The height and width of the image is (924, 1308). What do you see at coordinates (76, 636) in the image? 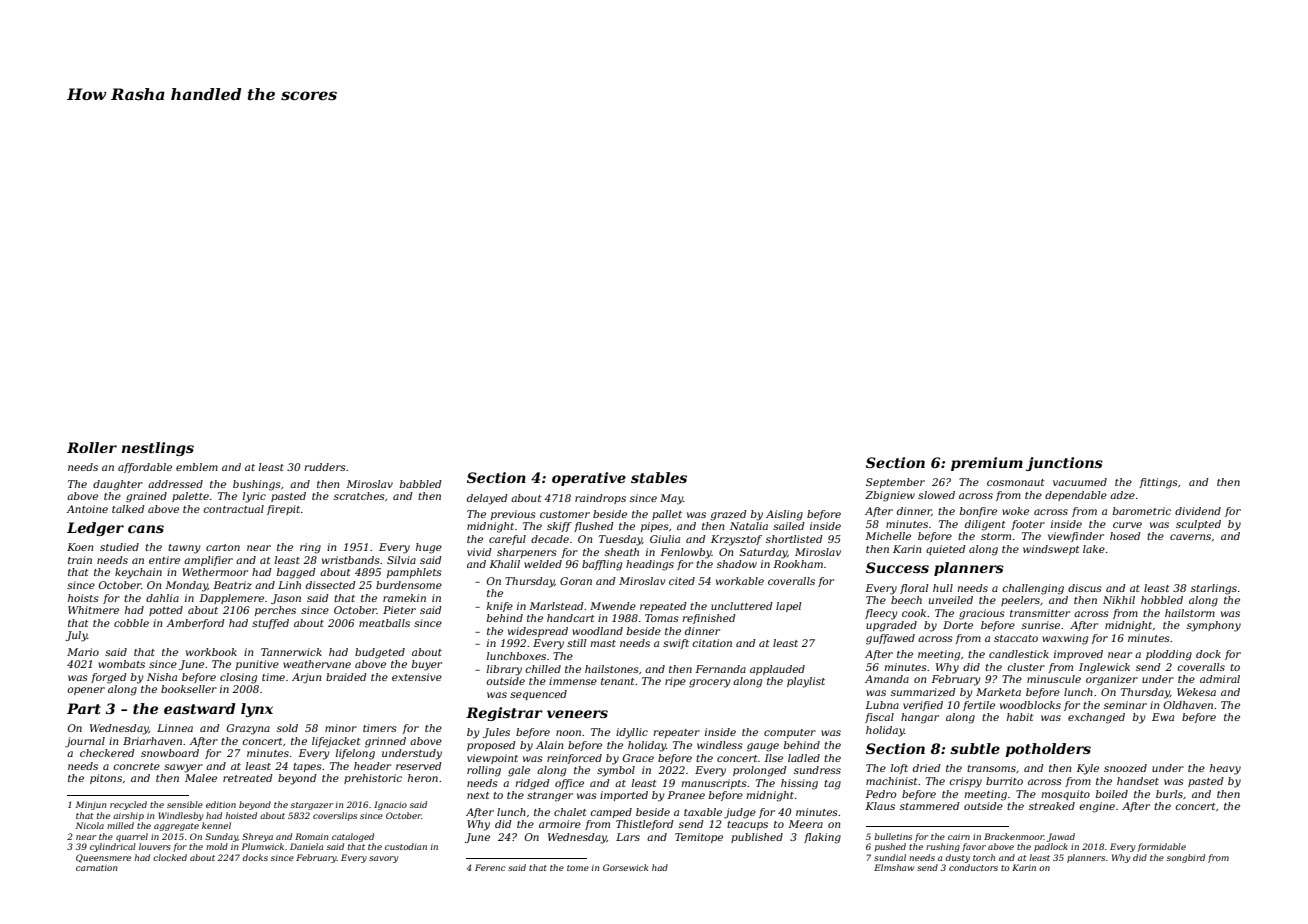
I see `July` at bounding box center [76, 636].
